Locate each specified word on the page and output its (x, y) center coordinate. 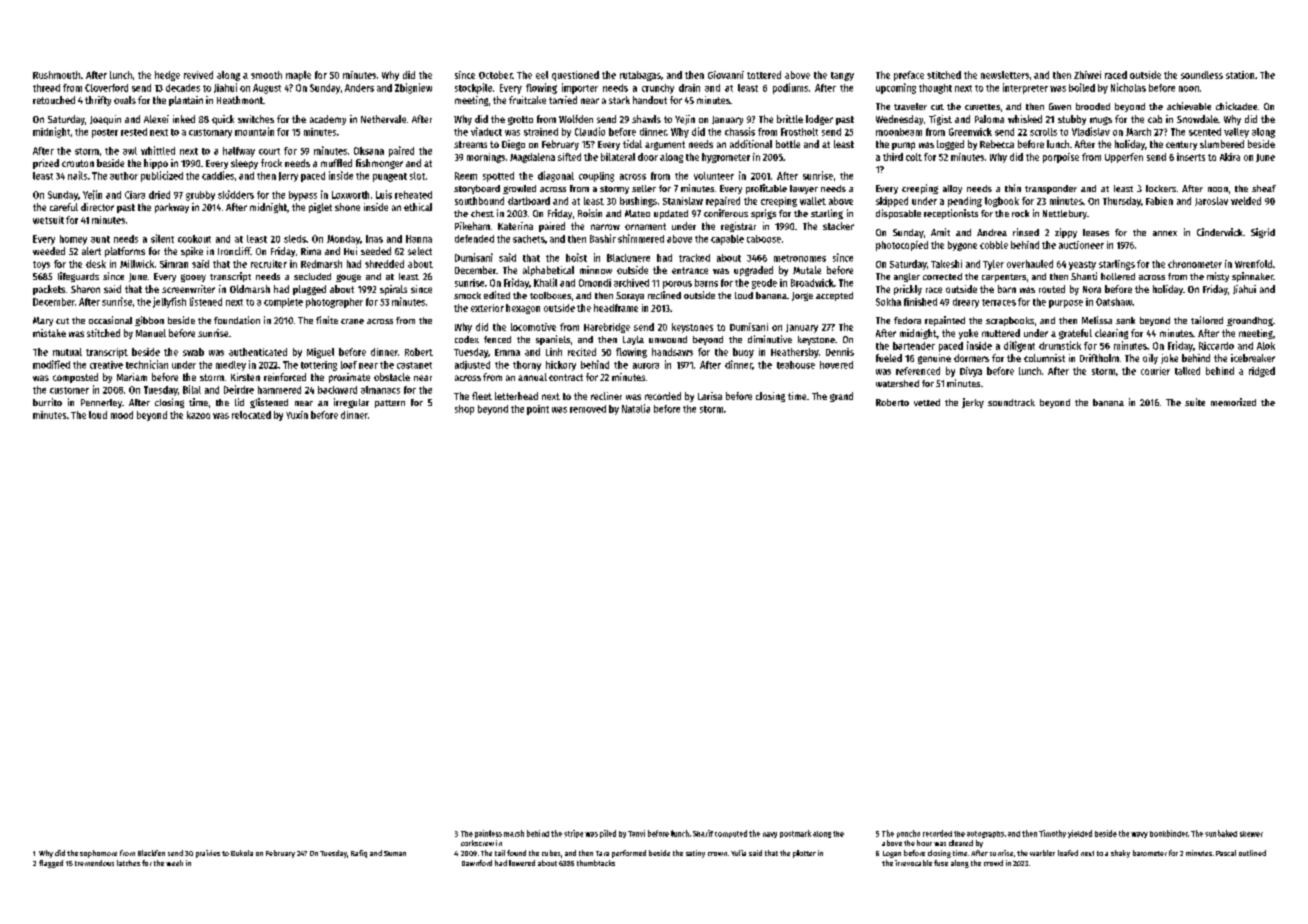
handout (650, 100)
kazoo (198, 415)
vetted (927, 402)
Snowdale (1197, 119)
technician (147, 364)
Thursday (1122, 202)
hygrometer (726, 158)
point (538, 410)
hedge (167, 76)
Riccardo (1216, 346)
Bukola (242, 853)
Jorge (802, 296)
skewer (1251, 834)
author (124, 176)
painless (488, 834)
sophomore (98, 854)
